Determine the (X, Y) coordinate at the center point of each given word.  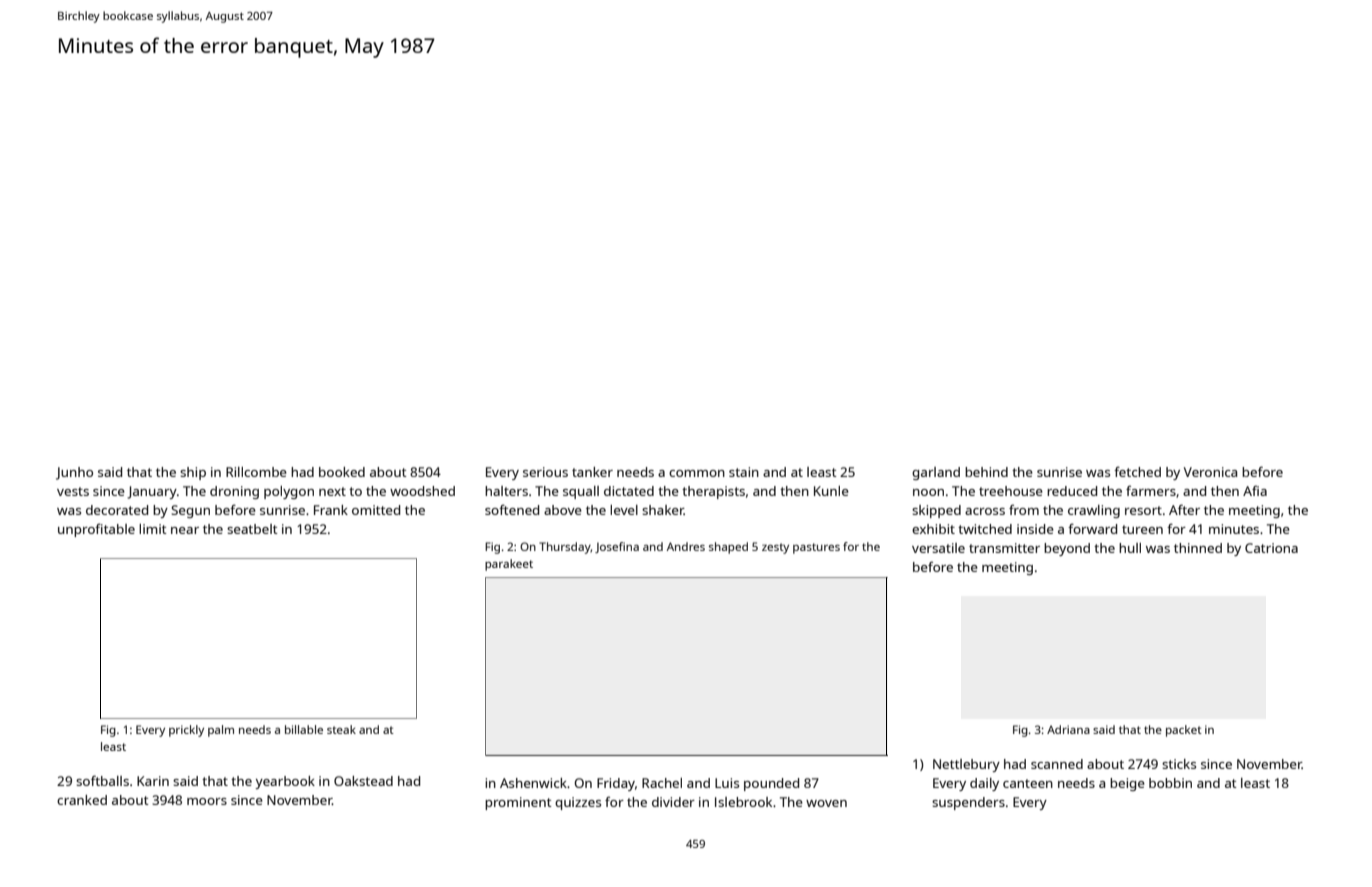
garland (936, 473)
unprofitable (96, 530)
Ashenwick (533, 783)
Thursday (565, 548)
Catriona (1271, 548)
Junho (74, 473)
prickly (186, 731)
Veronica (1210, 472)
